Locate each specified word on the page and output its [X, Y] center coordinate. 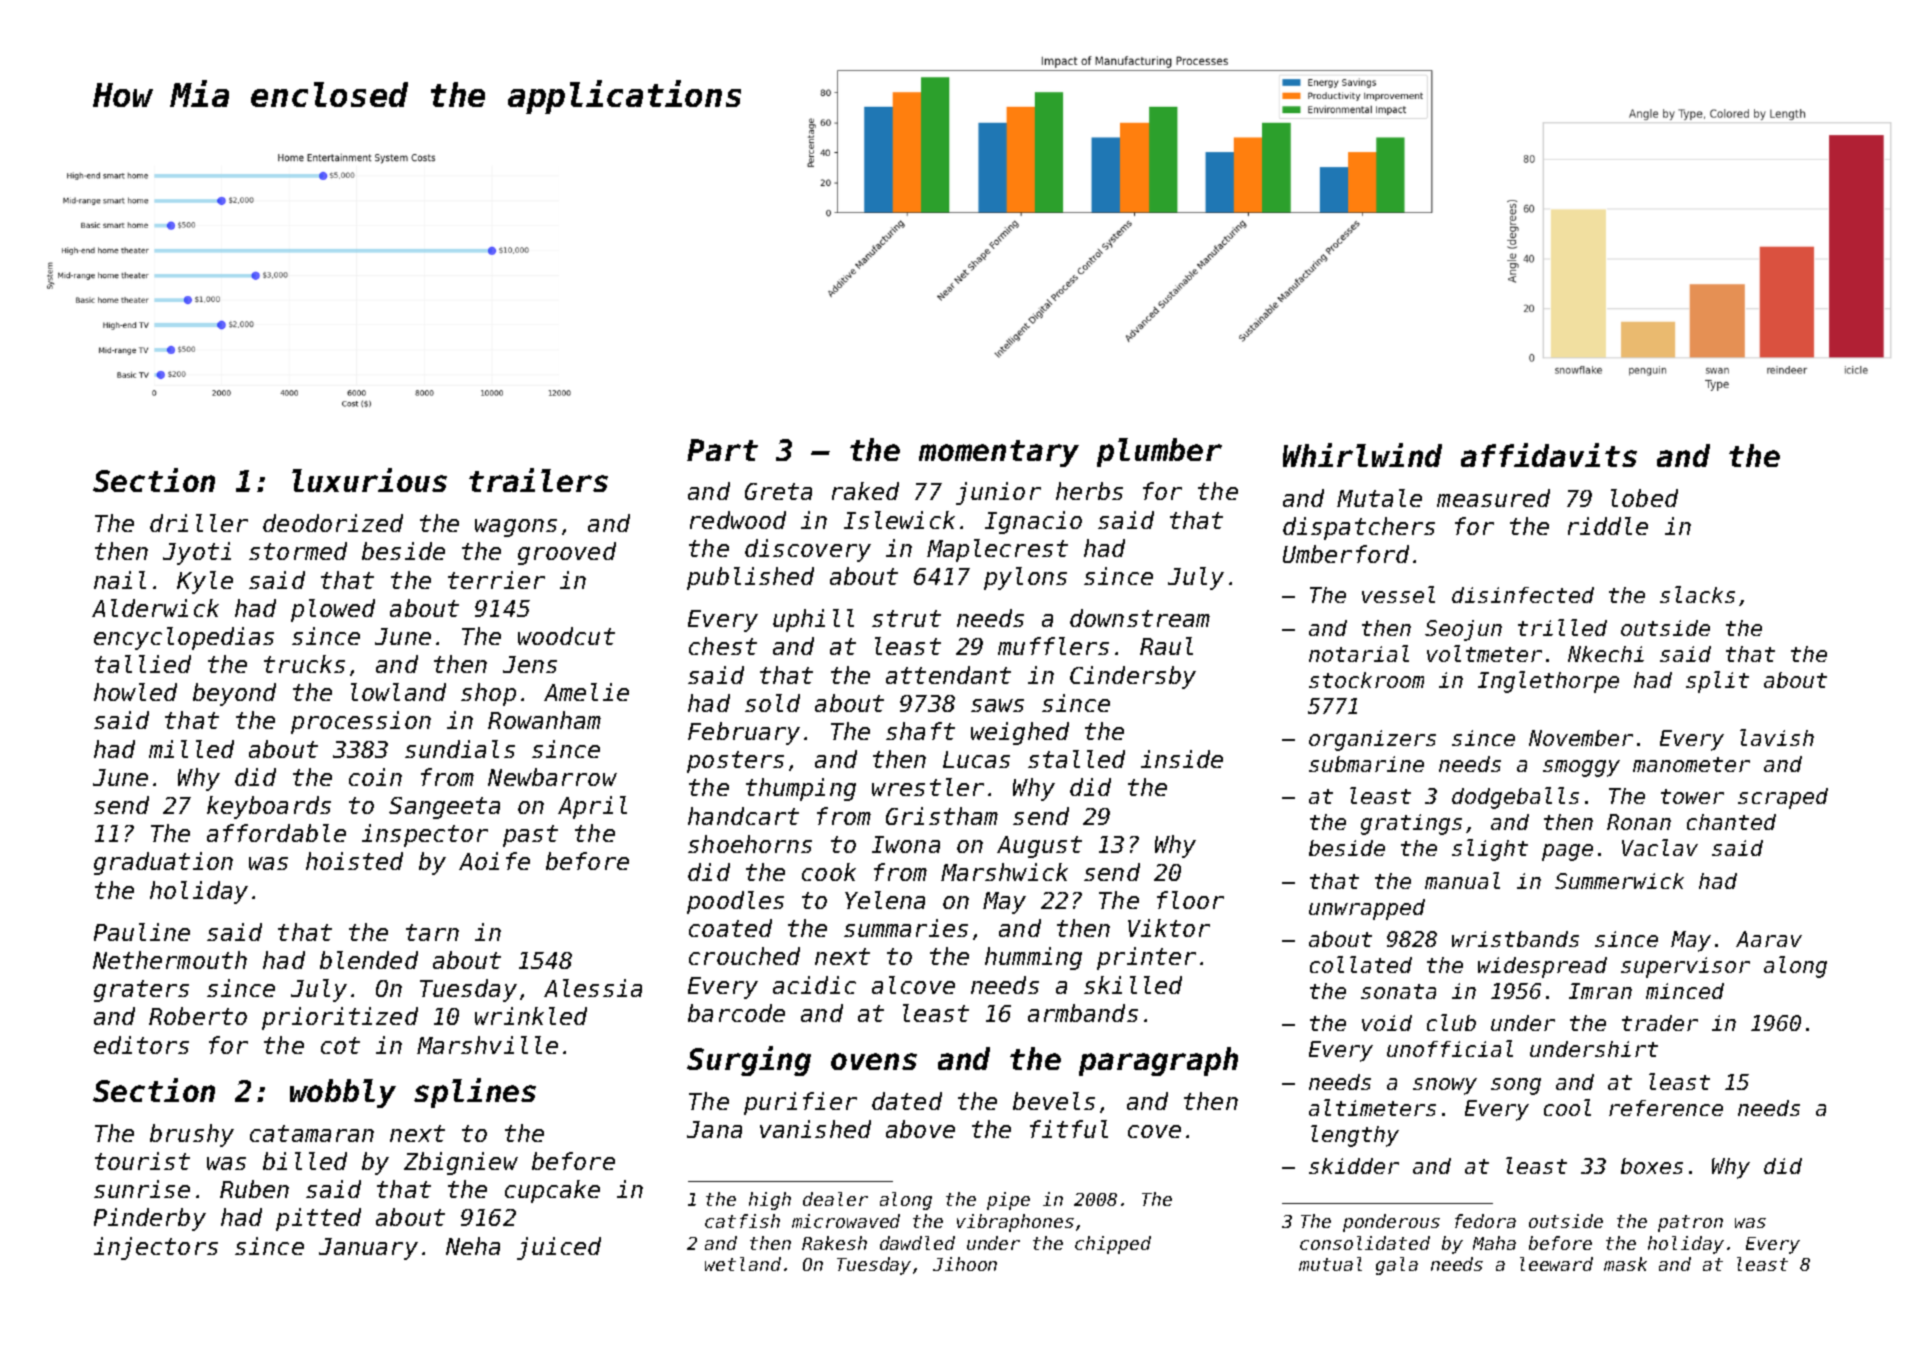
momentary [999, 453]
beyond [234, 694]
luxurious [369, 480]
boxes [1652, 1166]
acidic [814, 985]
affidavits [1549, 455]
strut [906, 618]
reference [1666, 1108]
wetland [743, 1264]
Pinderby [150, 1219]
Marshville [487, 1045]
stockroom [1366, 680]
